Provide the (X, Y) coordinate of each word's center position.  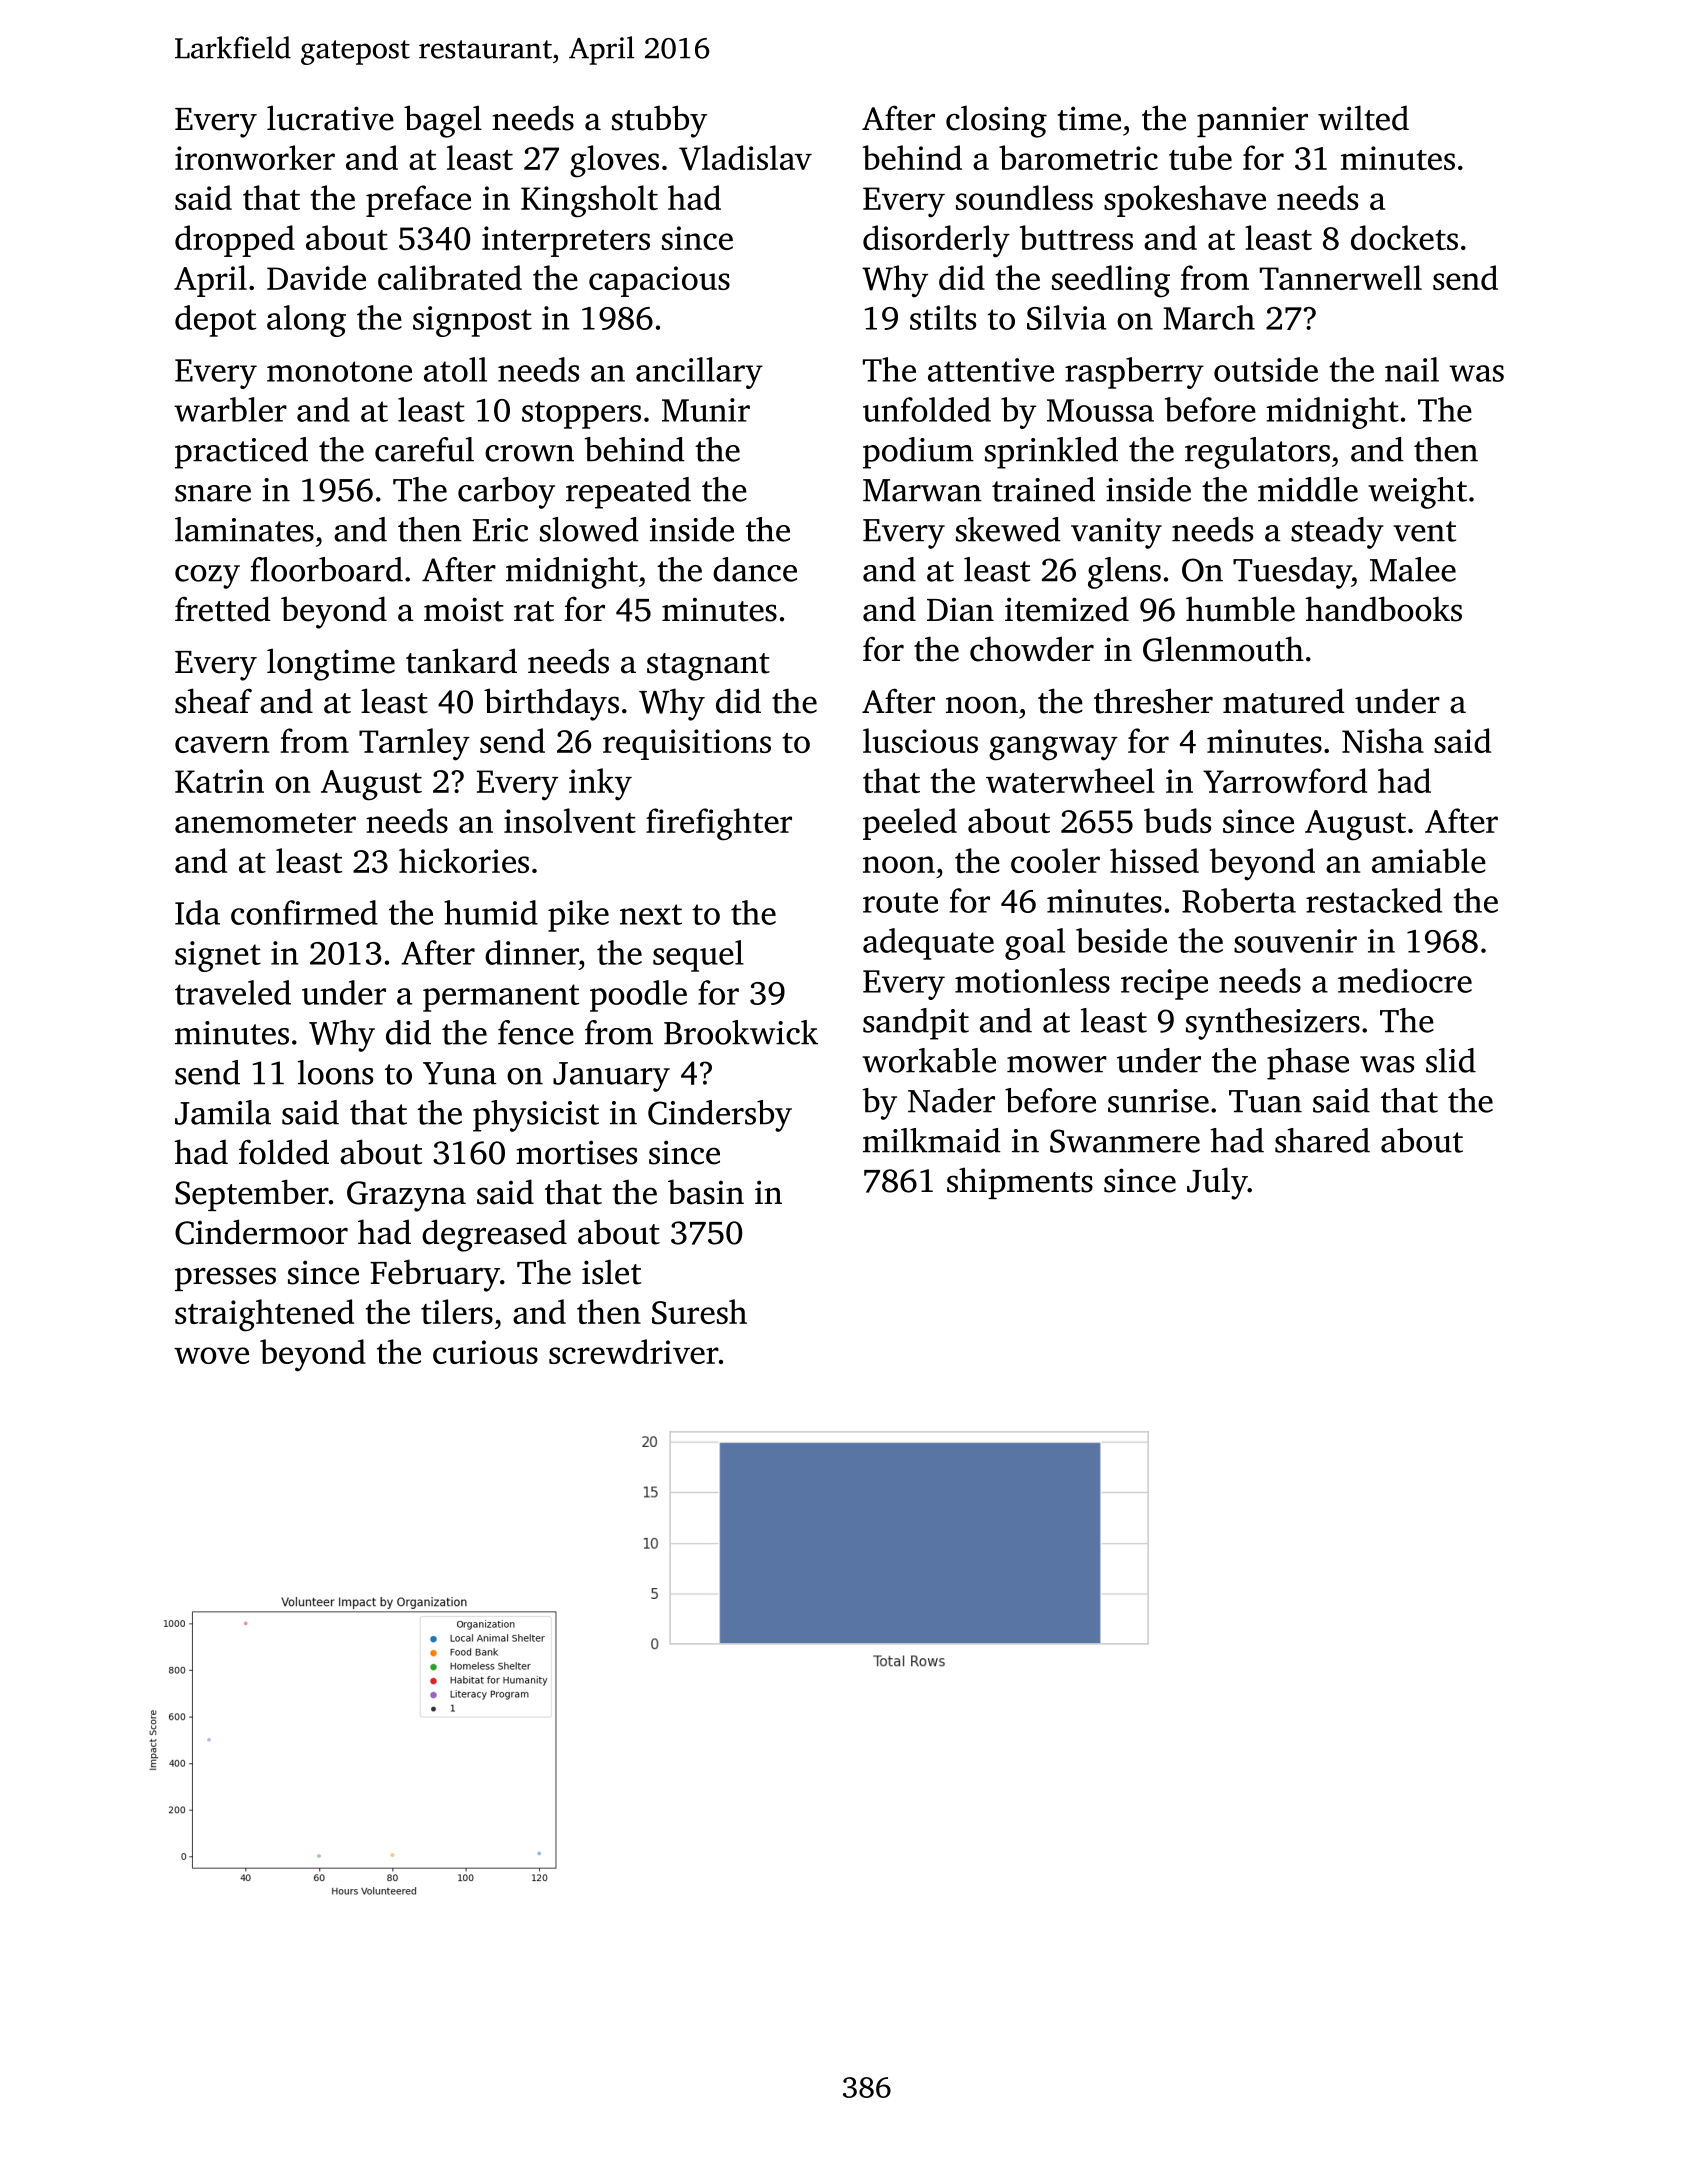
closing (996, 121)
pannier (1252, 121)
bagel (443, 121)
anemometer (265, 823)
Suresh (699, 1312)
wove (211, 1355)
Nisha (1383, 740)
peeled (910, 824)
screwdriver (634, 1351)
